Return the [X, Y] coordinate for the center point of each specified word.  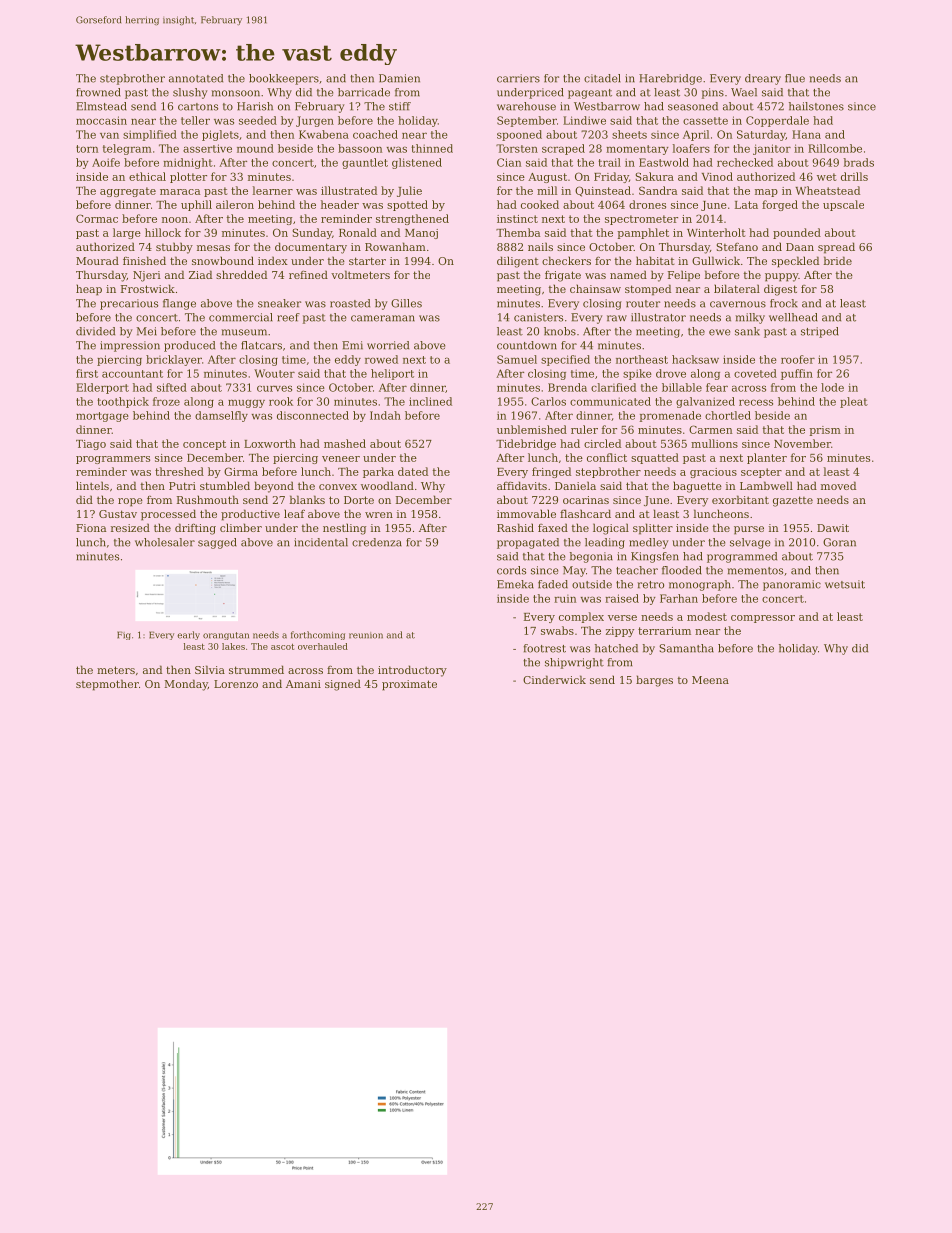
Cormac [97, 218]
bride [838, 260]
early [189, 635]
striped [820, 332]
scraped [563, 149]
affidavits [522, 485]
